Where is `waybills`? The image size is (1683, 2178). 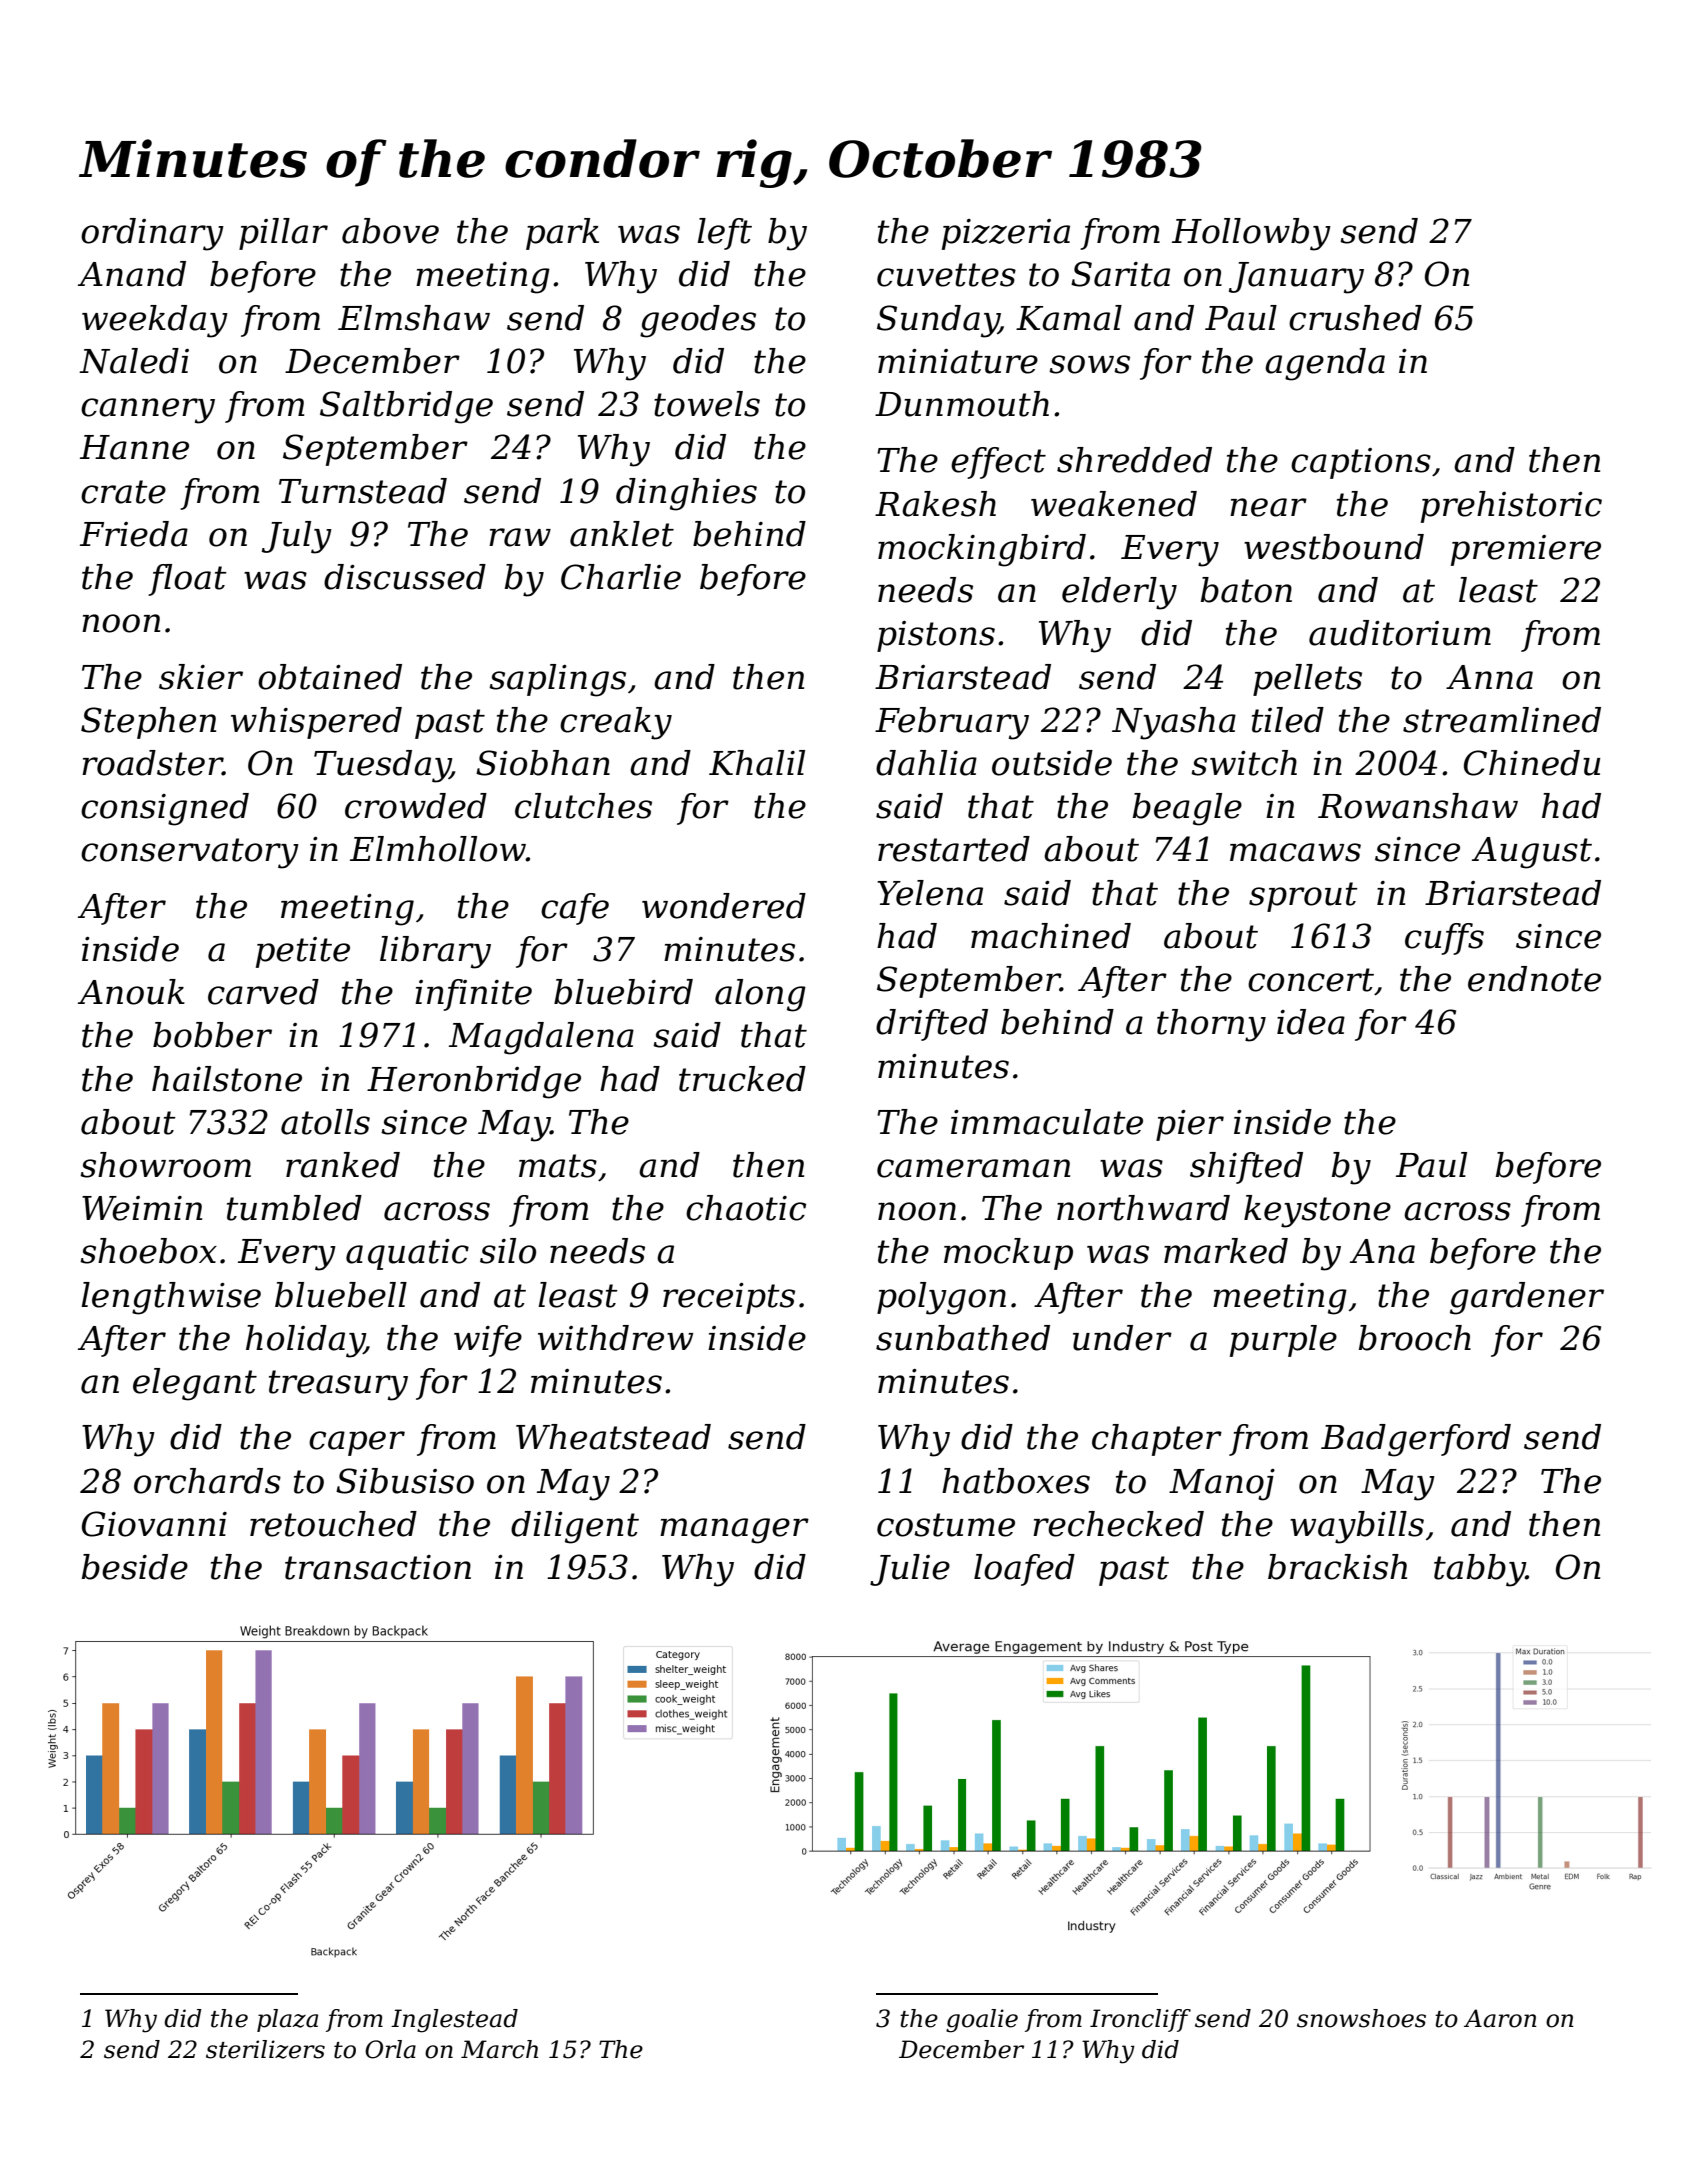
waybills is located at coordinates (1357, 1527).
